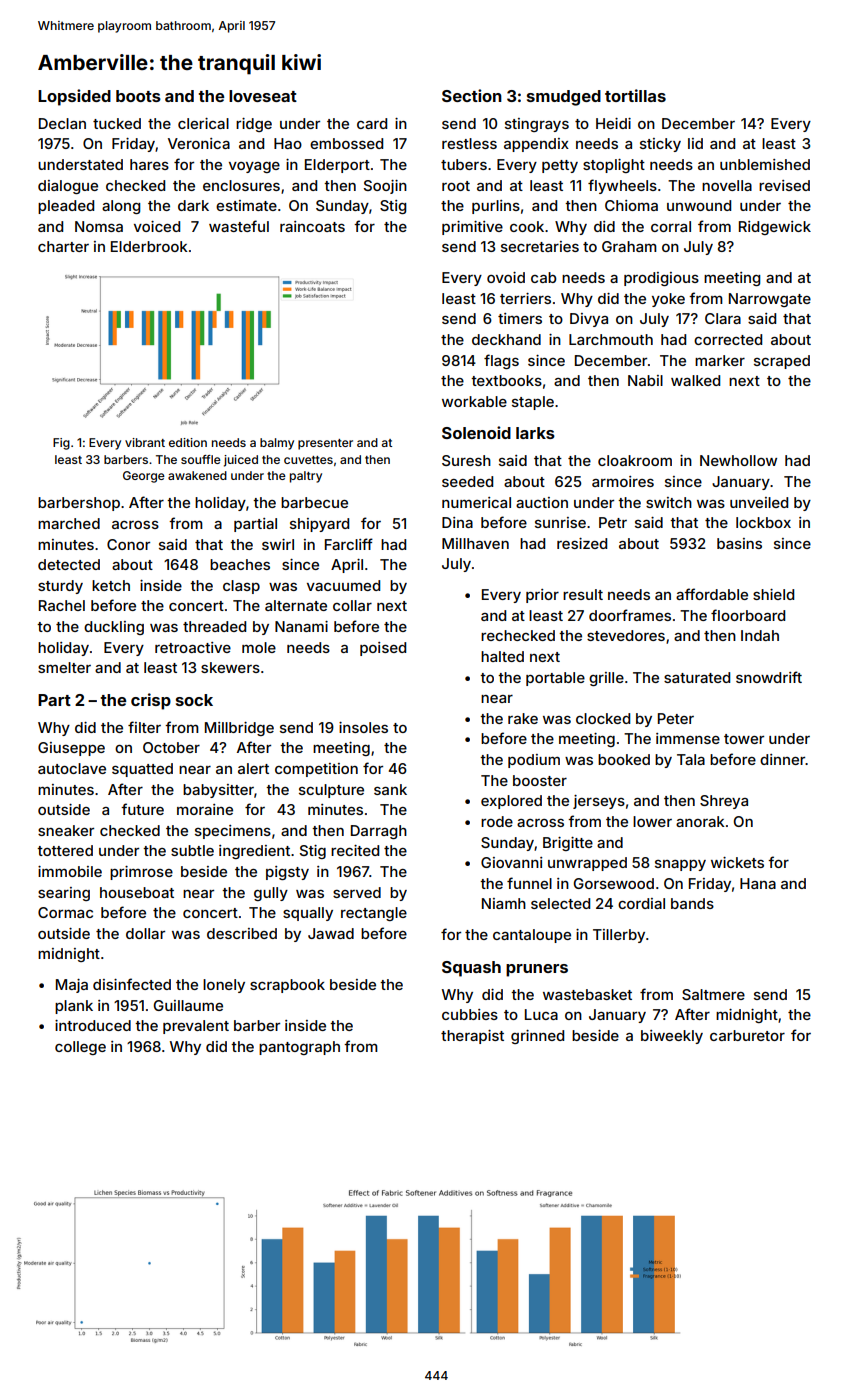  What do you see at coordinates (331, 791) in the page?
I see `sculpture` at bounding box center [331, 791].
